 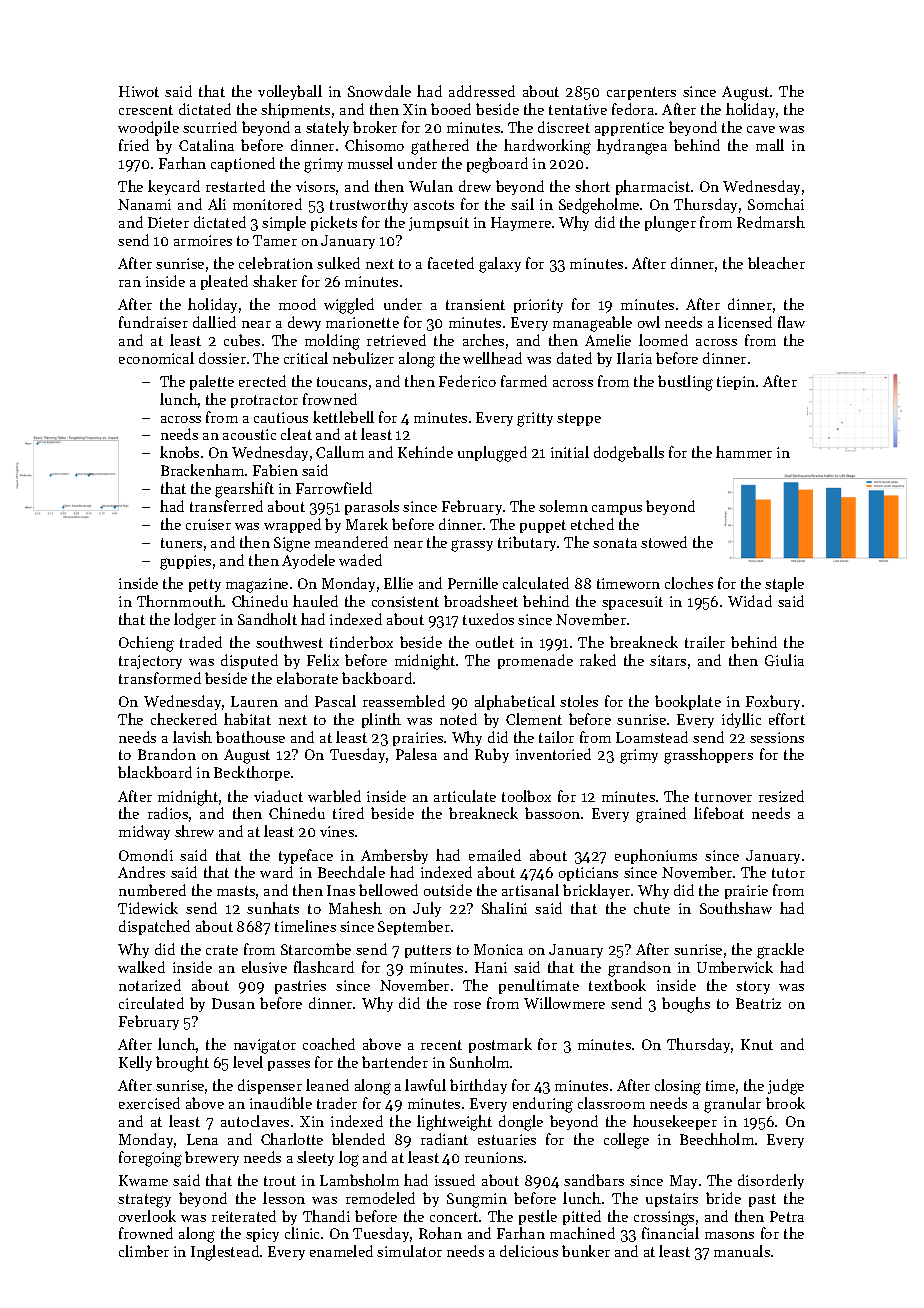 I want to click on consistent, so click(x=405, y=601).
